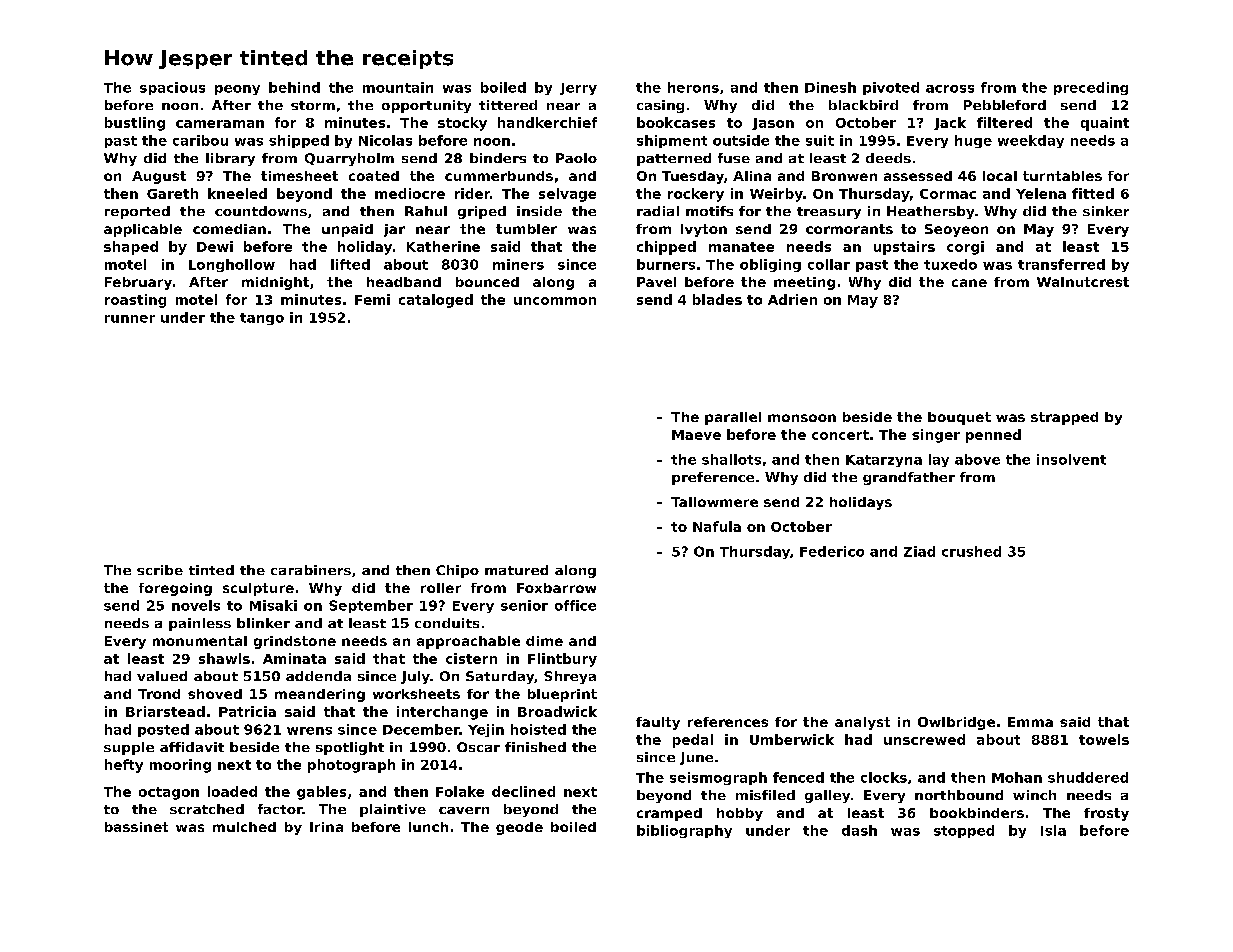 The width and height of the image is (1233, 952). I want to click on Paolo, so click(576, 158).
